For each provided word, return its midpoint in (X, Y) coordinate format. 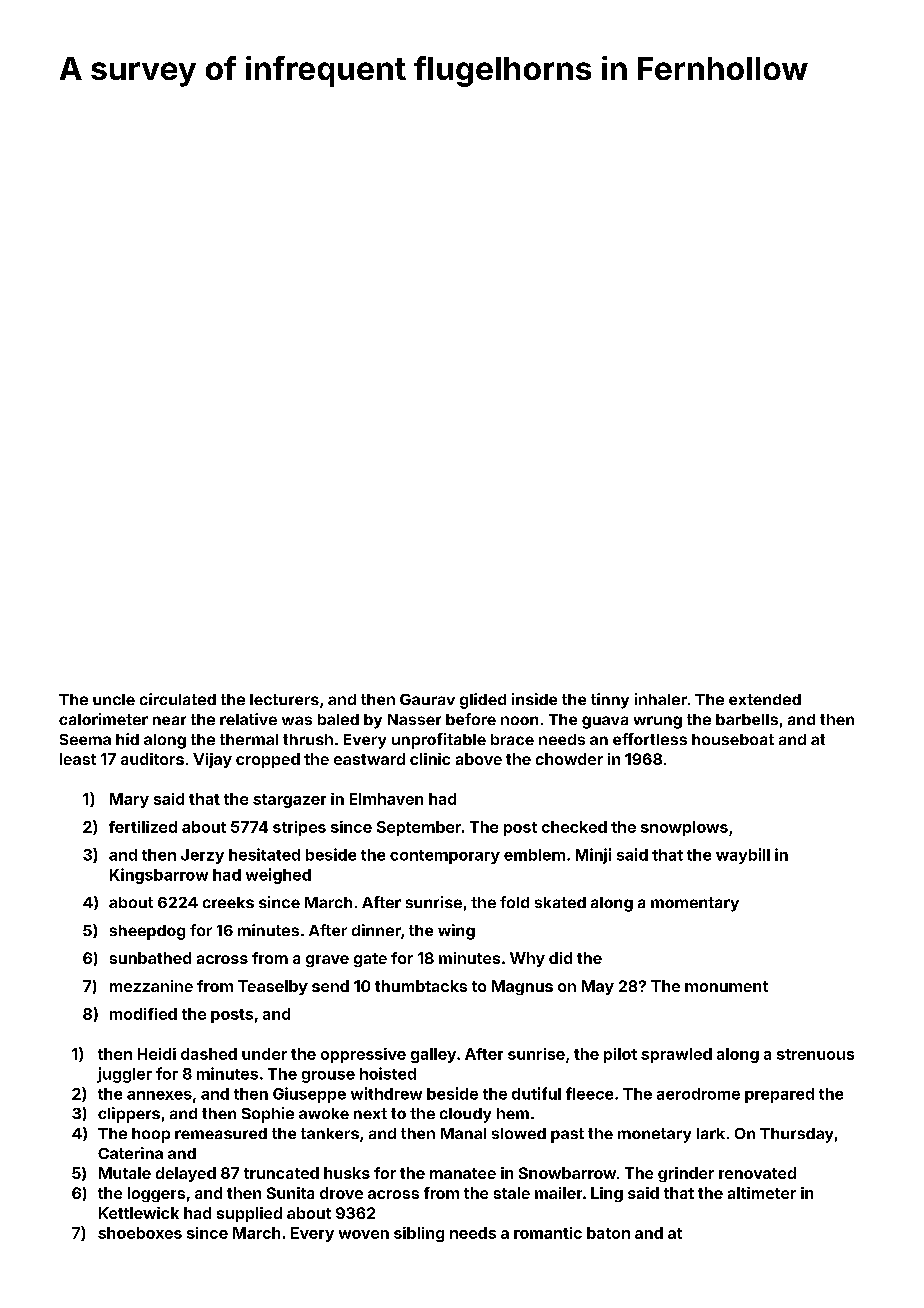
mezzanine (151, 986)
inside (534, 699)
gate (370, 960)
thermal (249, 739)
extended (765, 699)
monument (726, 986)
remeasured (221, 1133)
